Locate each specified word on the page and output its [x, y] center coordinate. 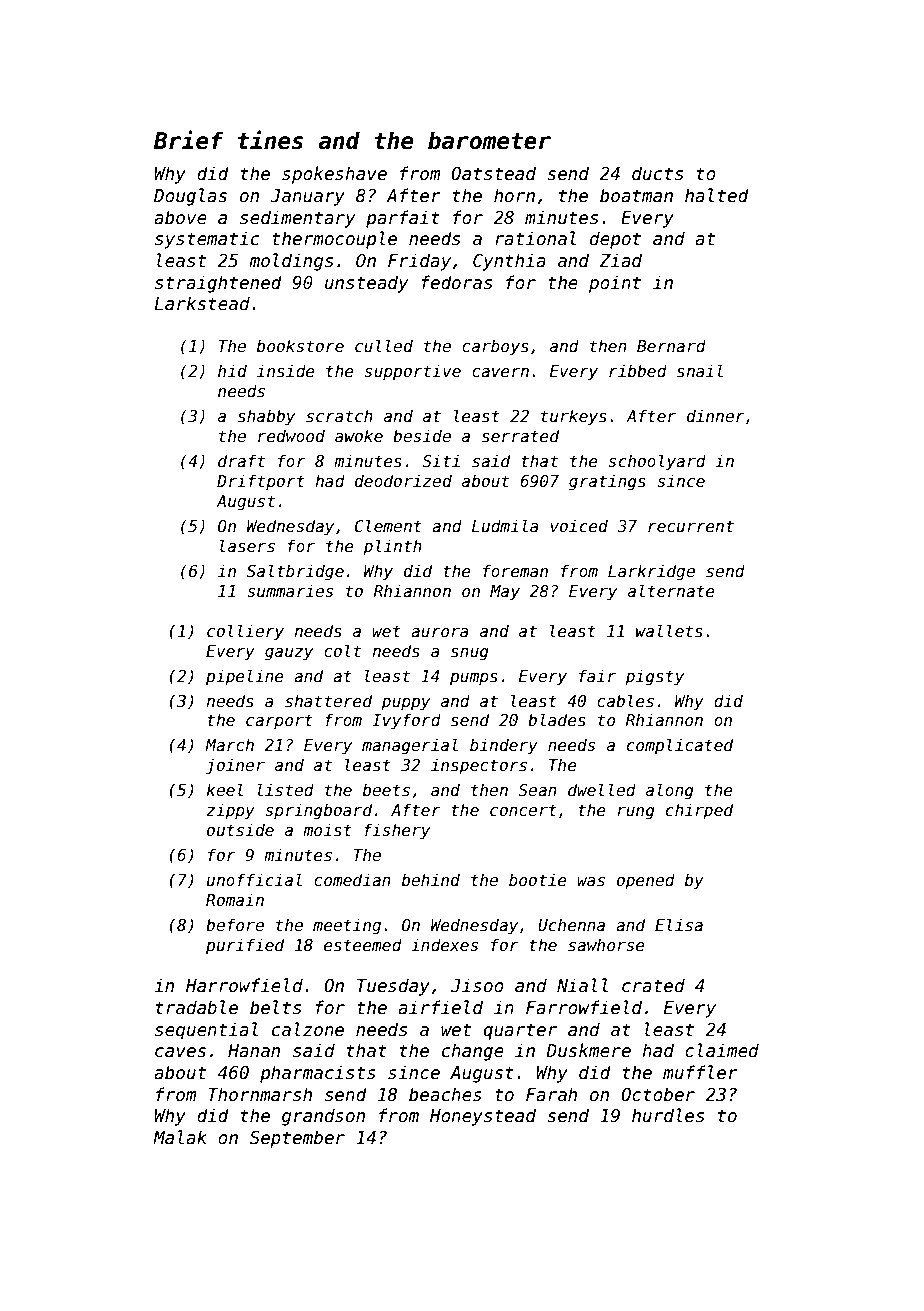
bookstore [300, 346]
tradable [197, 1007]
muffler [700, 1072]
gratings [607, 482]
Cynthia [509, 262]
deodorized [403, 480]
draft [241, 460]
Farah [551, 1094]
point [615, 284]
